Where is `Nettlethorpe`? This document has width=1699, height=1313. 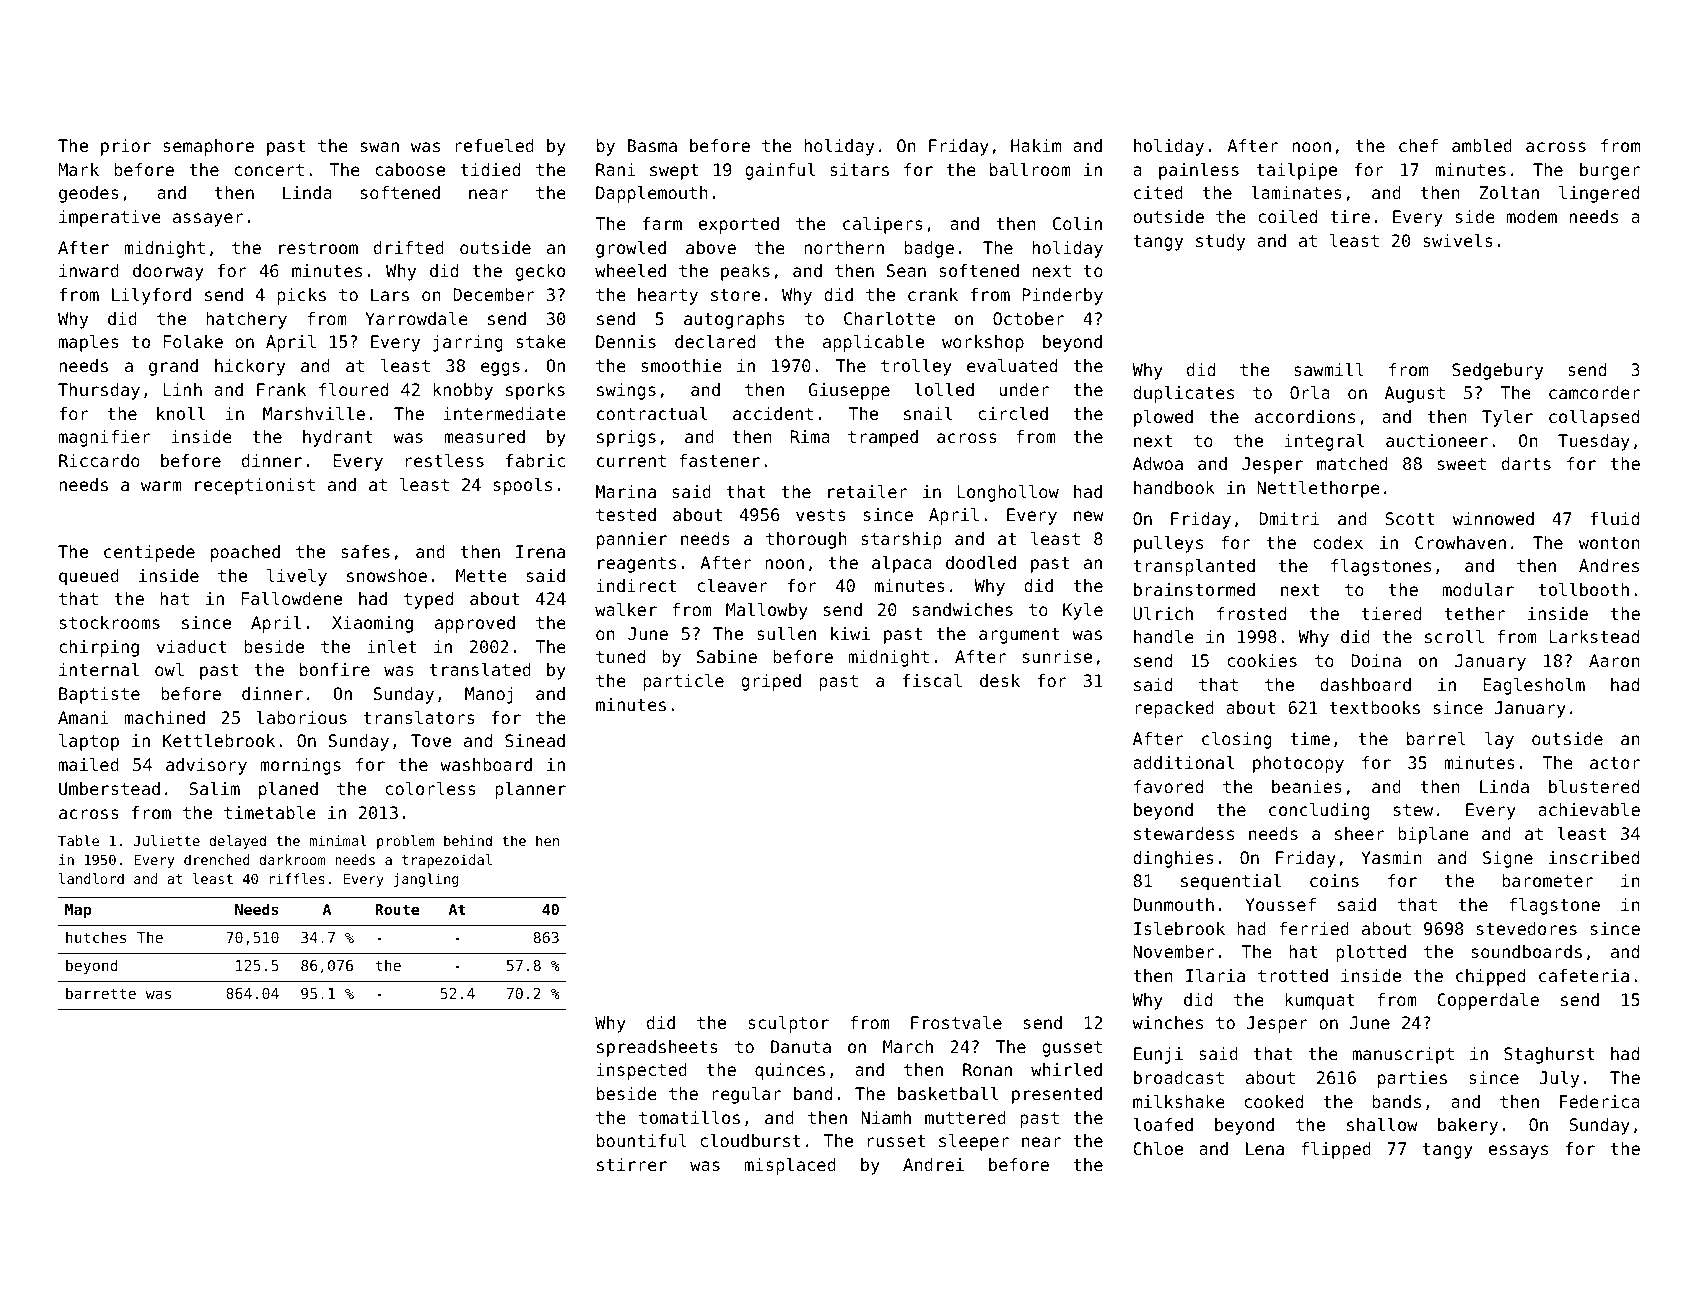 Nettlethorpe is located at coordinates (1318, 489).
